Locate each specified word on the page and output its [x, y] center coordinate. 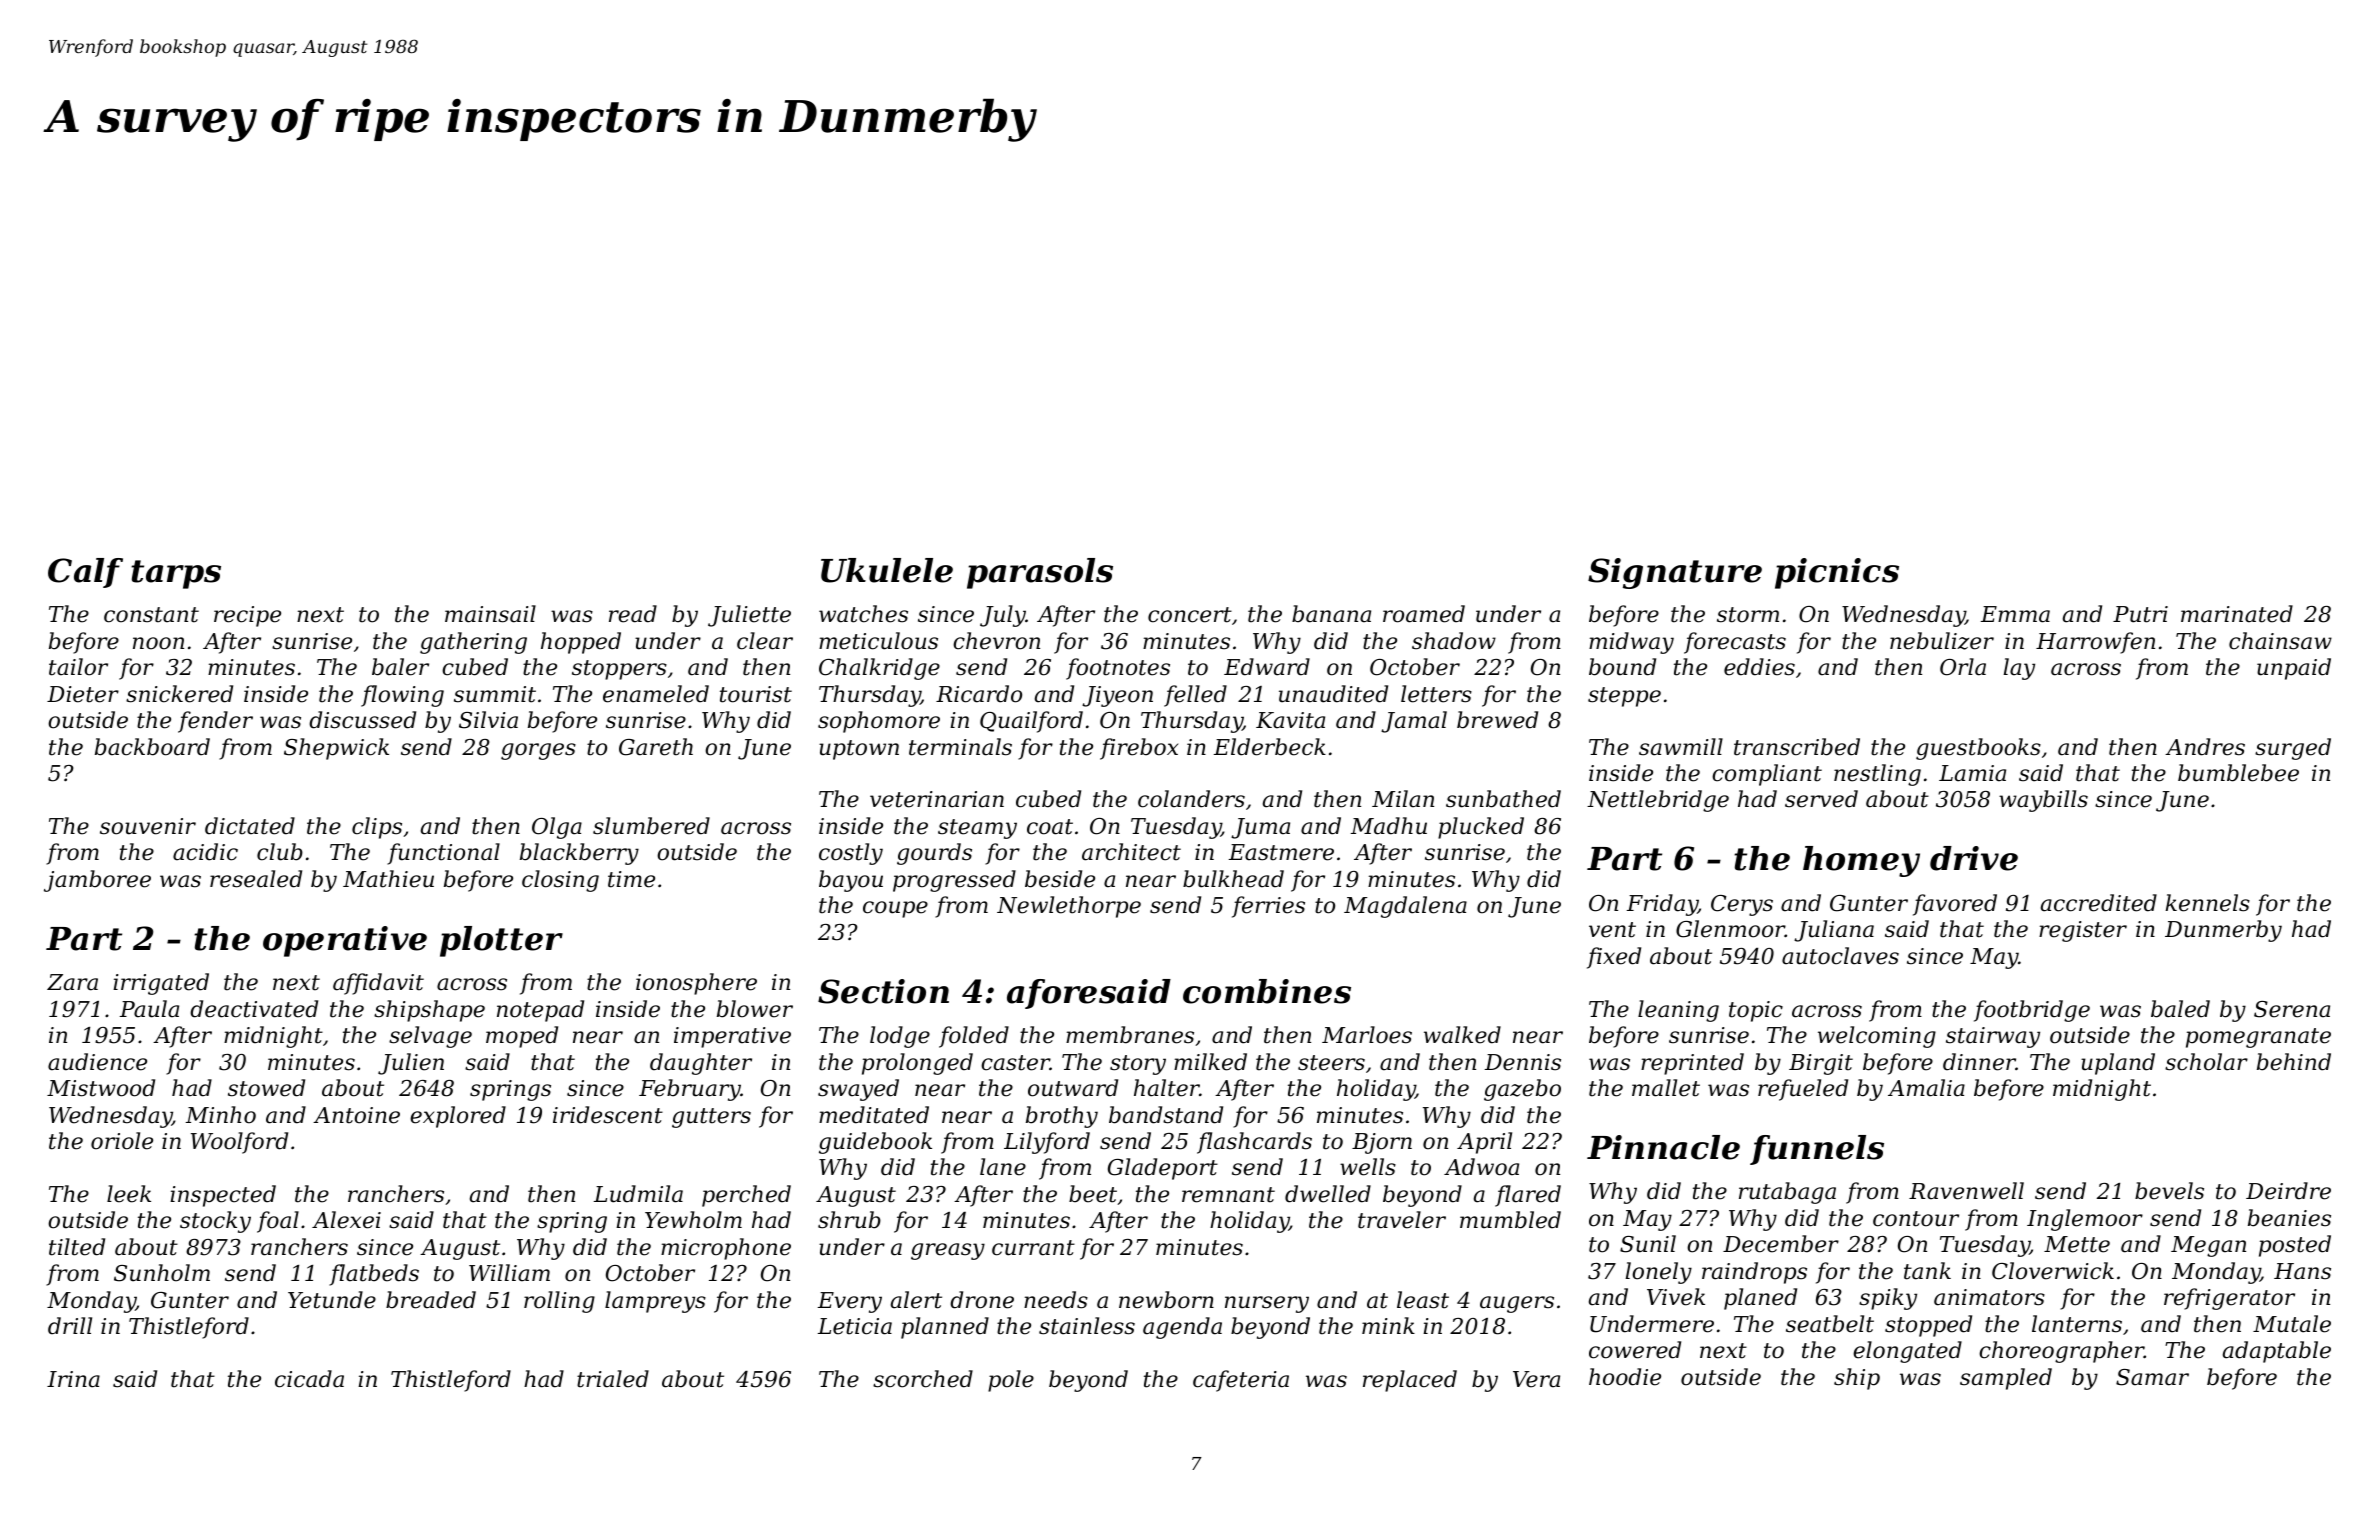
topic [1756, 1011]
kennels [2208, 903]
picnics [1837, 573]
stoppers [619, 670]
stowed [266, 1088]
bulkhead [1233, 879]
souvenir [148, 826]
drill [70, 1326]
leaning [1678, 1011]
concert [1190, 615]
